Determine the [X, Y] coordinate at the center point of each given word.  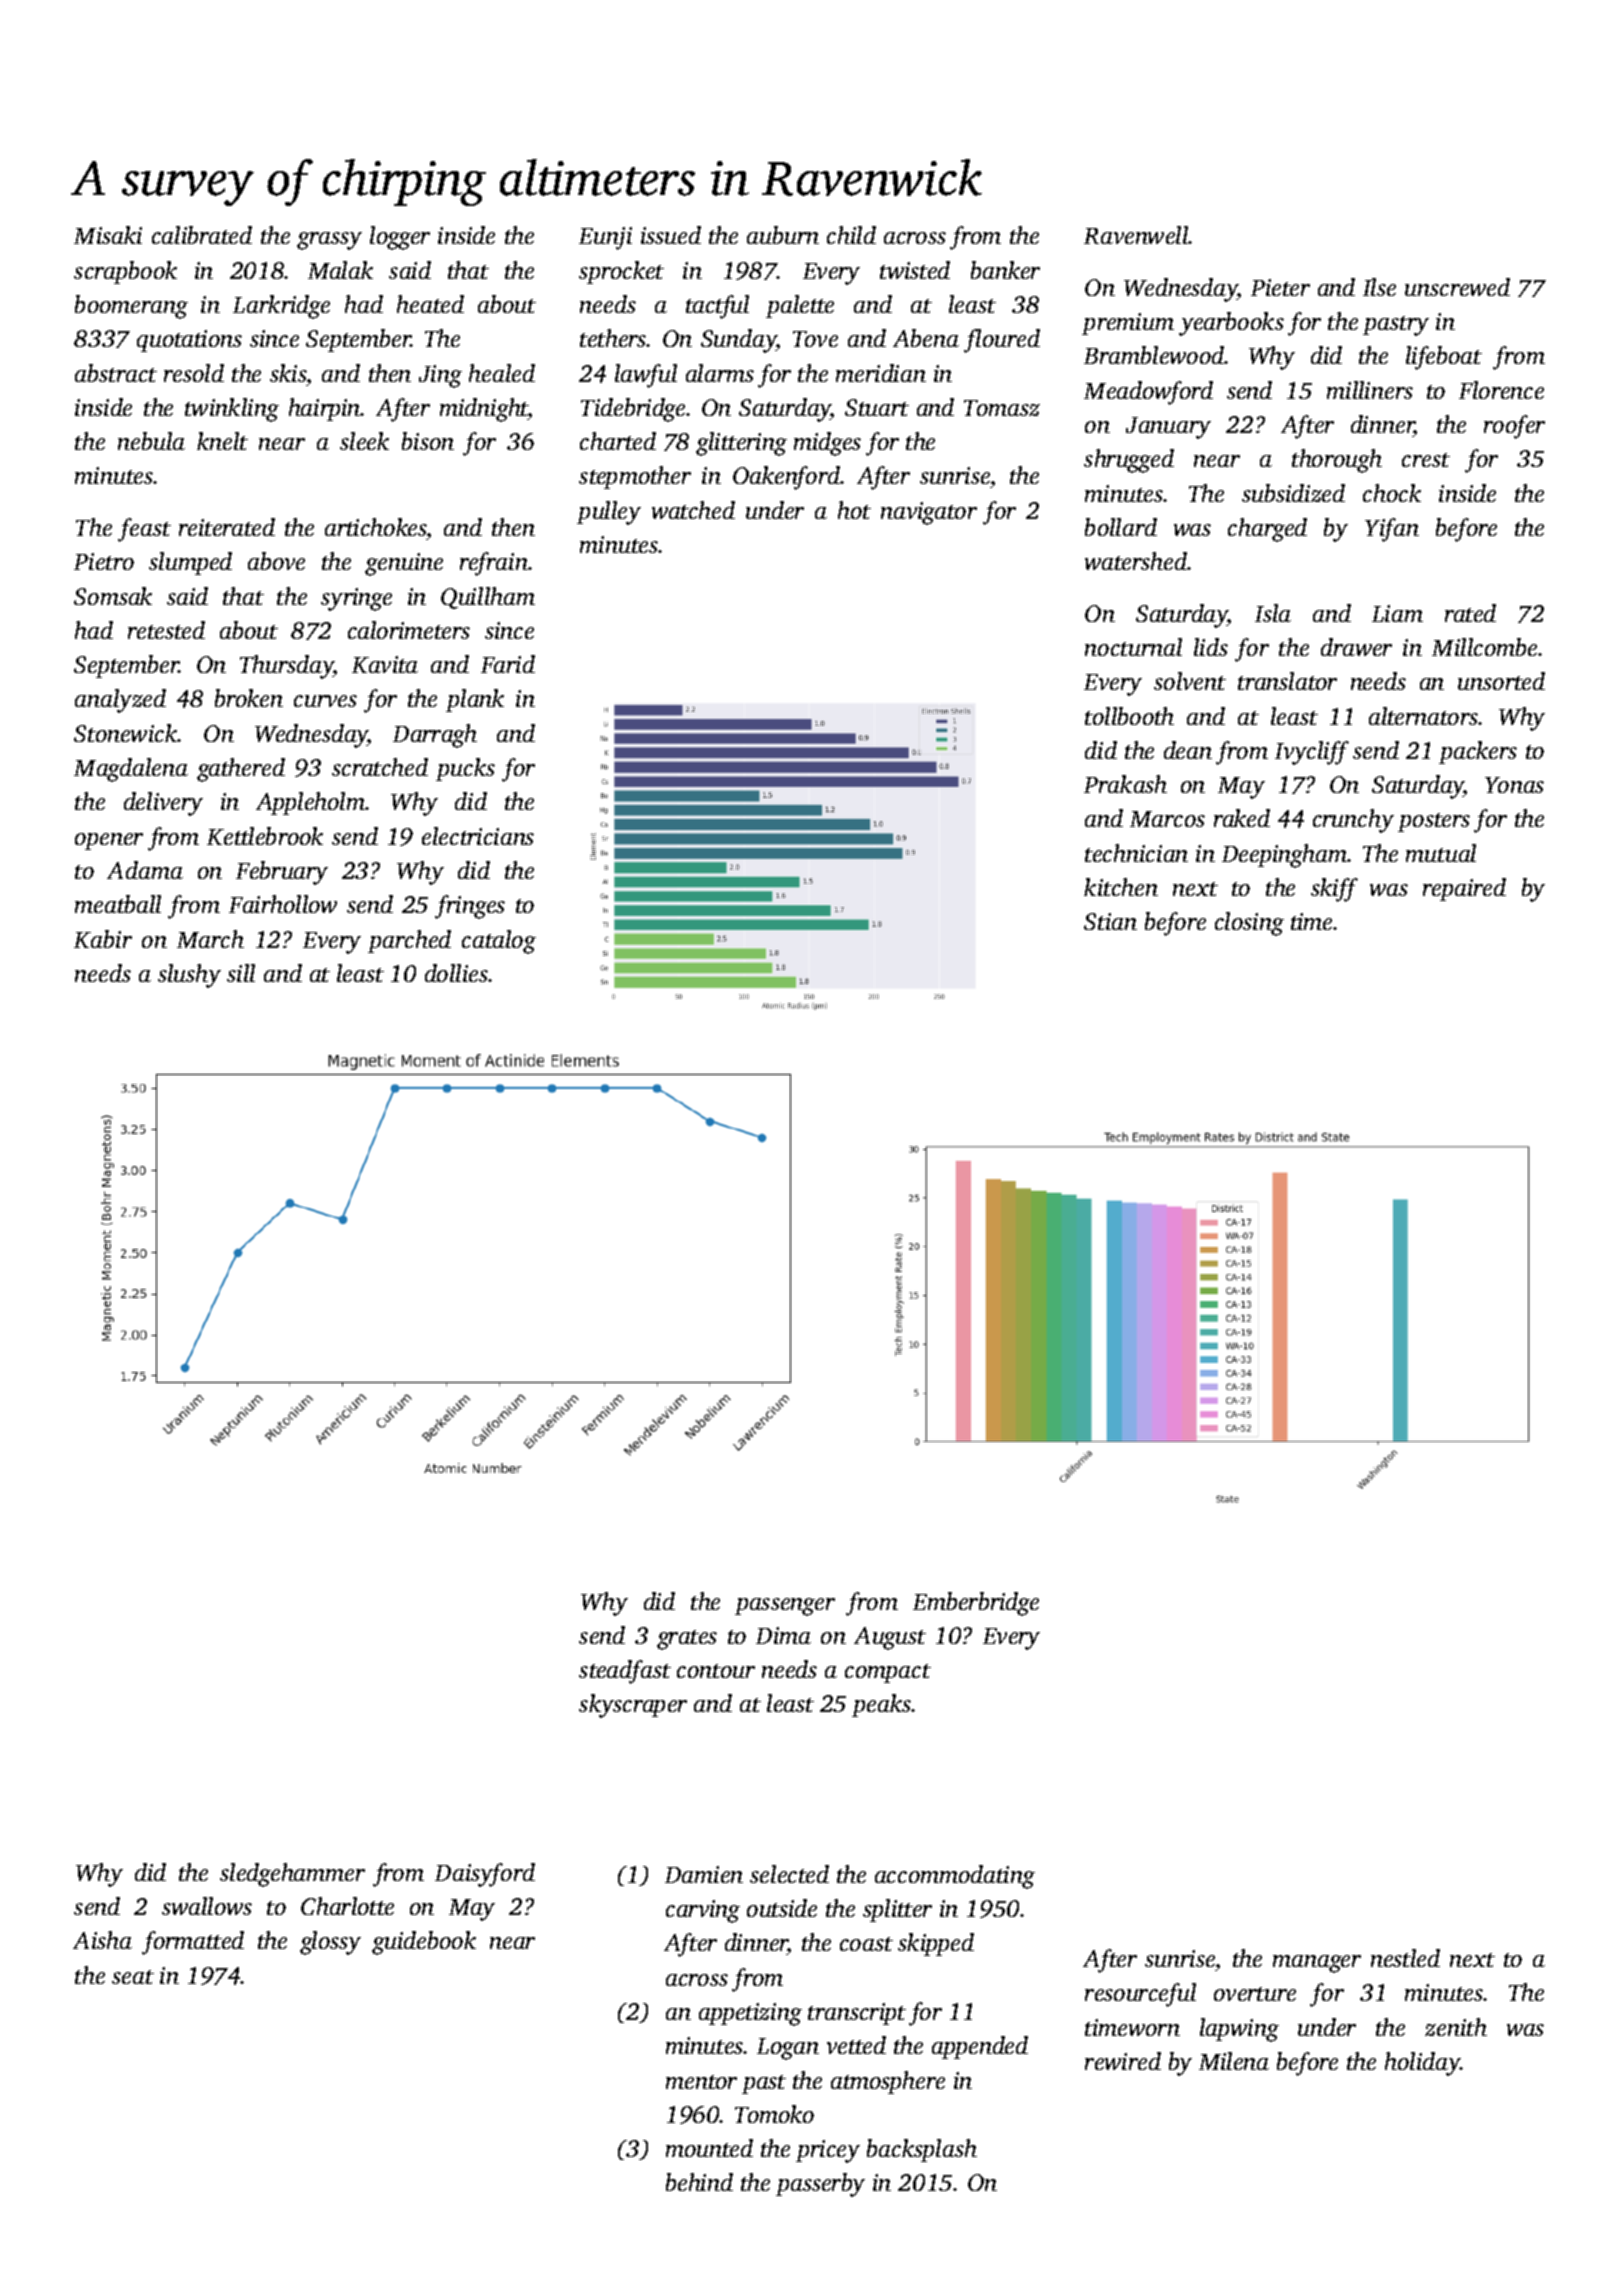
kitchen [1121, 887]
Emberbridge [976, 1604]
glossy [330, 1943]
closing [1249, 924]
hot [854, 510]
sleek [364, 441]
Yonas [1514, 785]
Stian [1110, 921]
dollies [456, 973]
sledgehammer [292, 1875]
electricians [478, 836]
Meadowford [1148, 393]
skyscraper [633, 1706]
